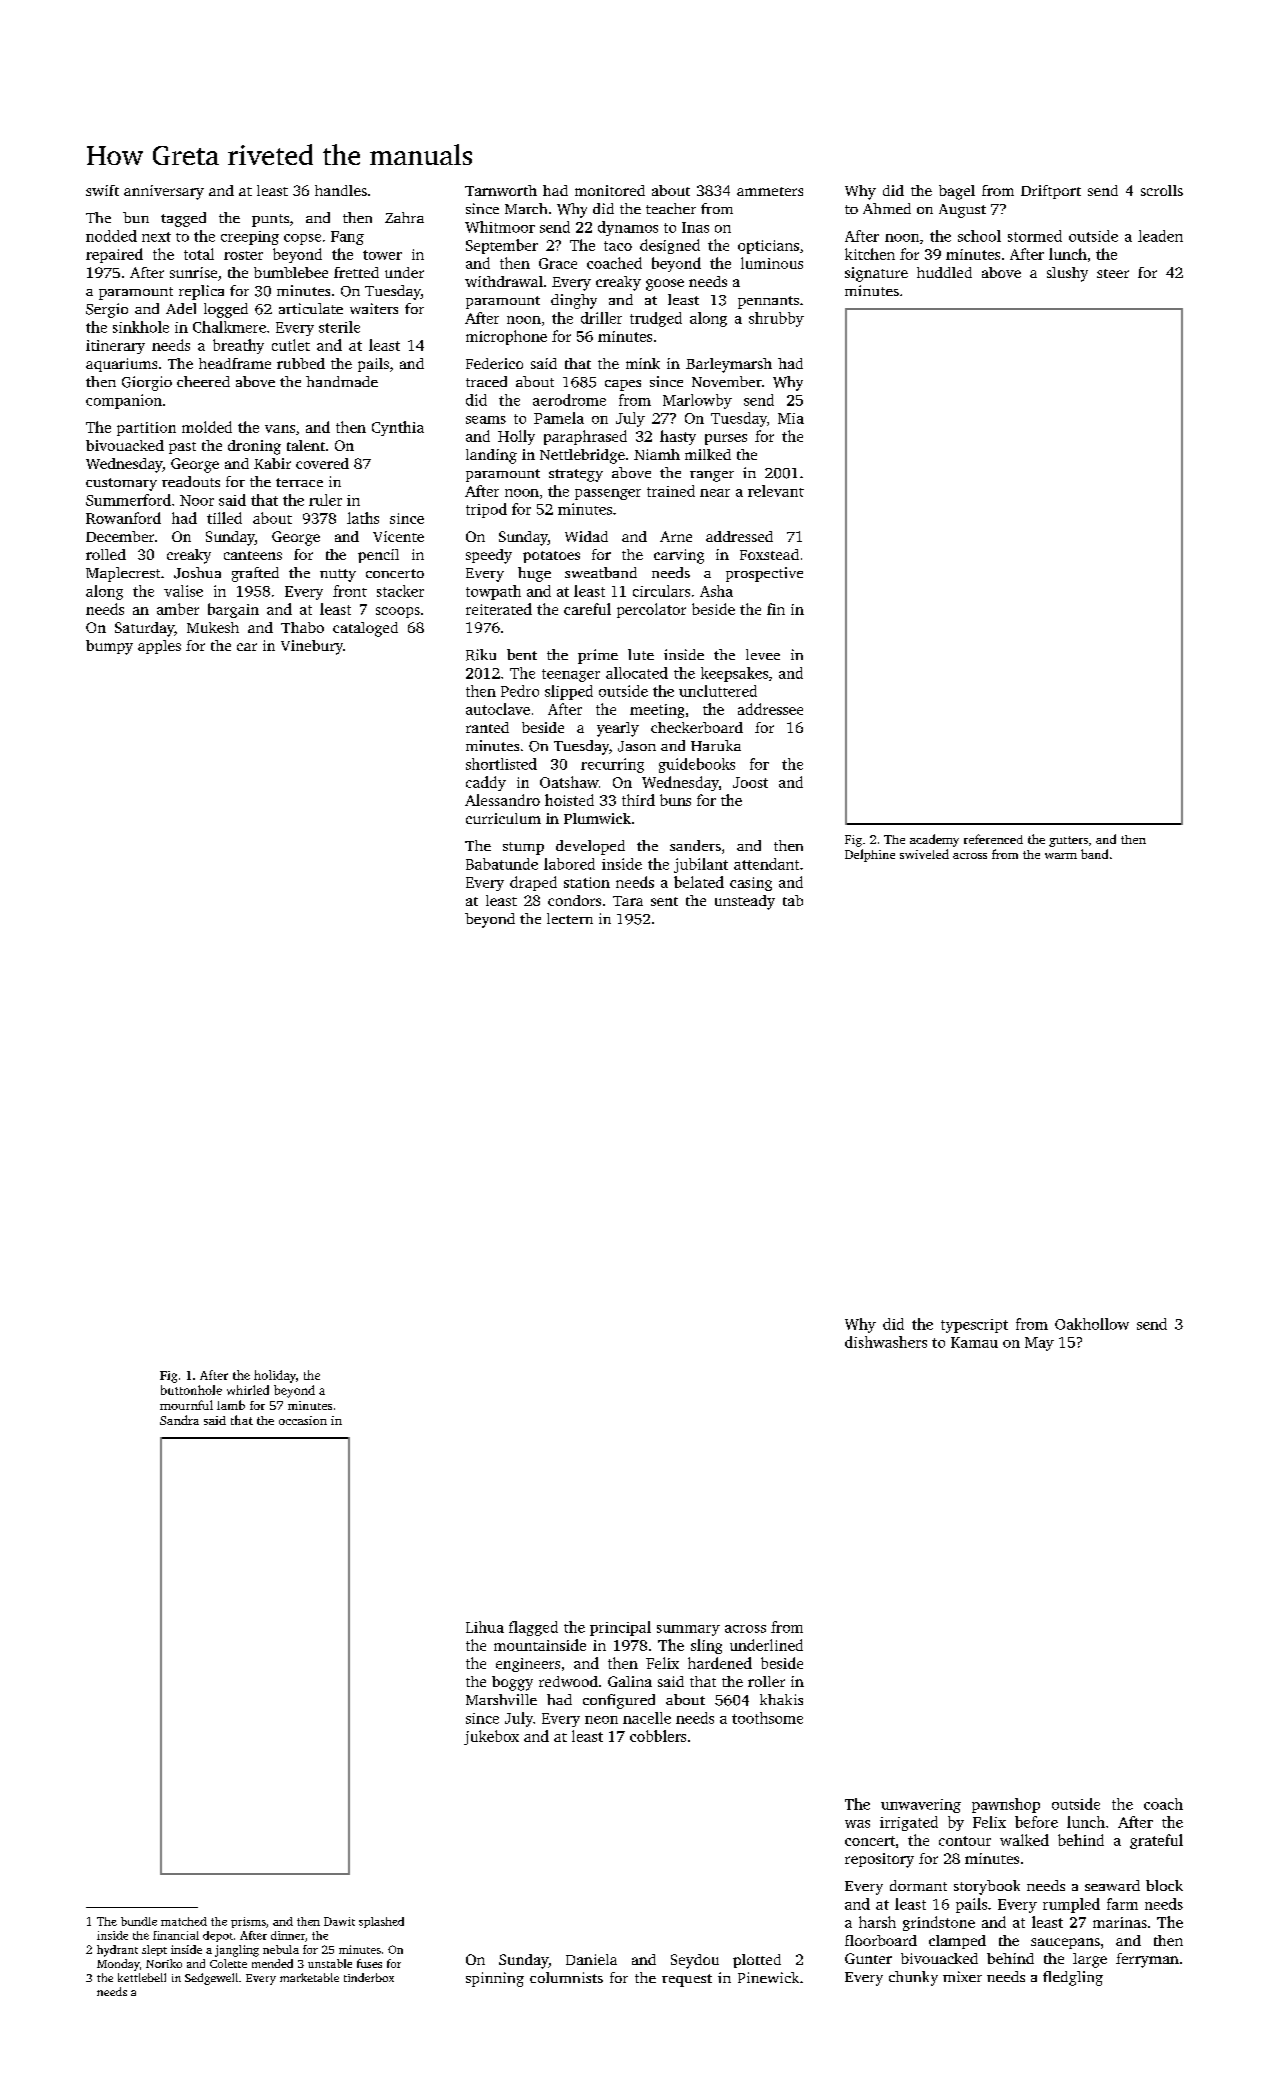 This screenshot has width=1269, height=2091. I want to click on warm, so click(1061, 856).
